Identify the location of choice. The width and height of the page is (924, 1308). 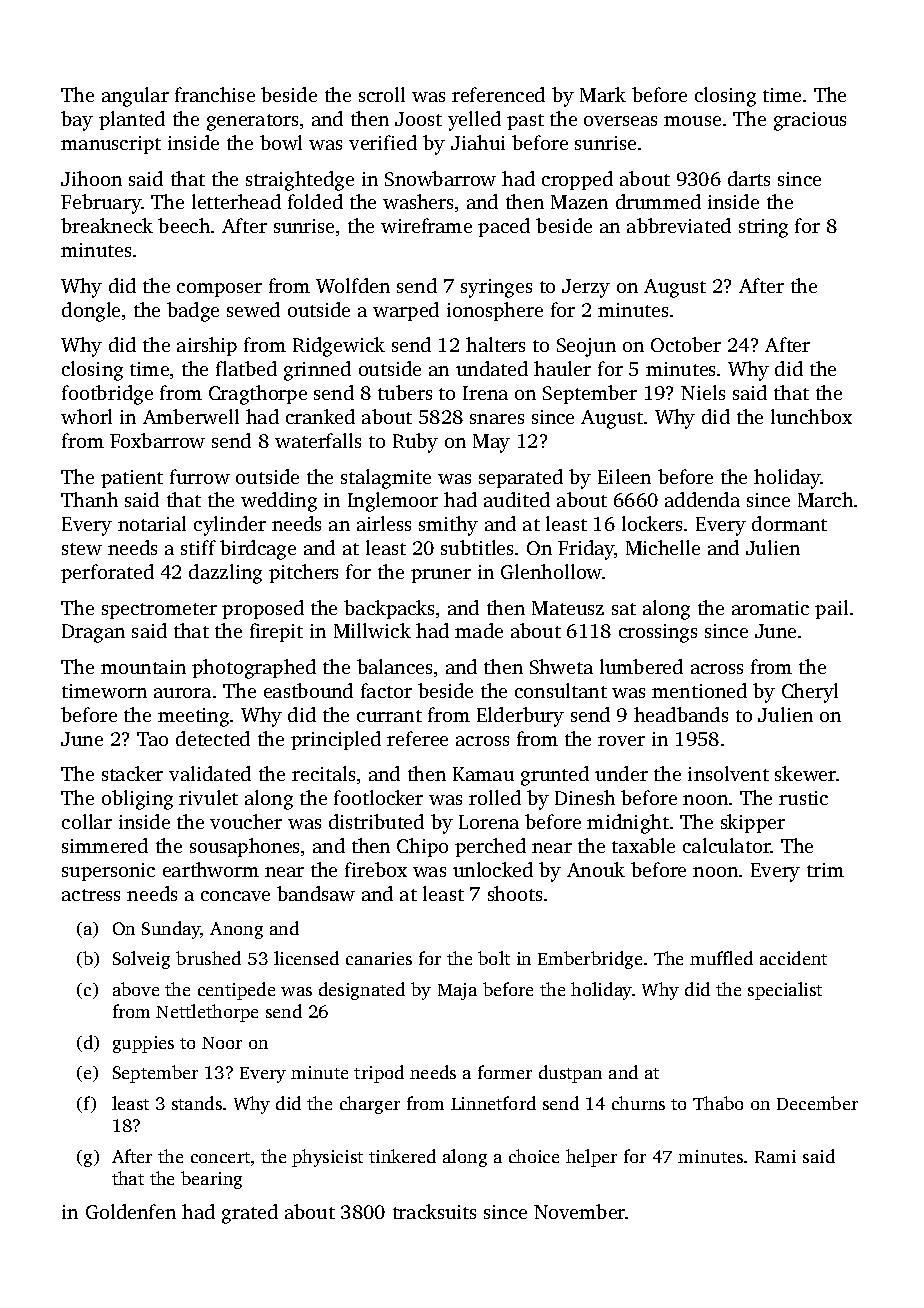
(534, 1156).
